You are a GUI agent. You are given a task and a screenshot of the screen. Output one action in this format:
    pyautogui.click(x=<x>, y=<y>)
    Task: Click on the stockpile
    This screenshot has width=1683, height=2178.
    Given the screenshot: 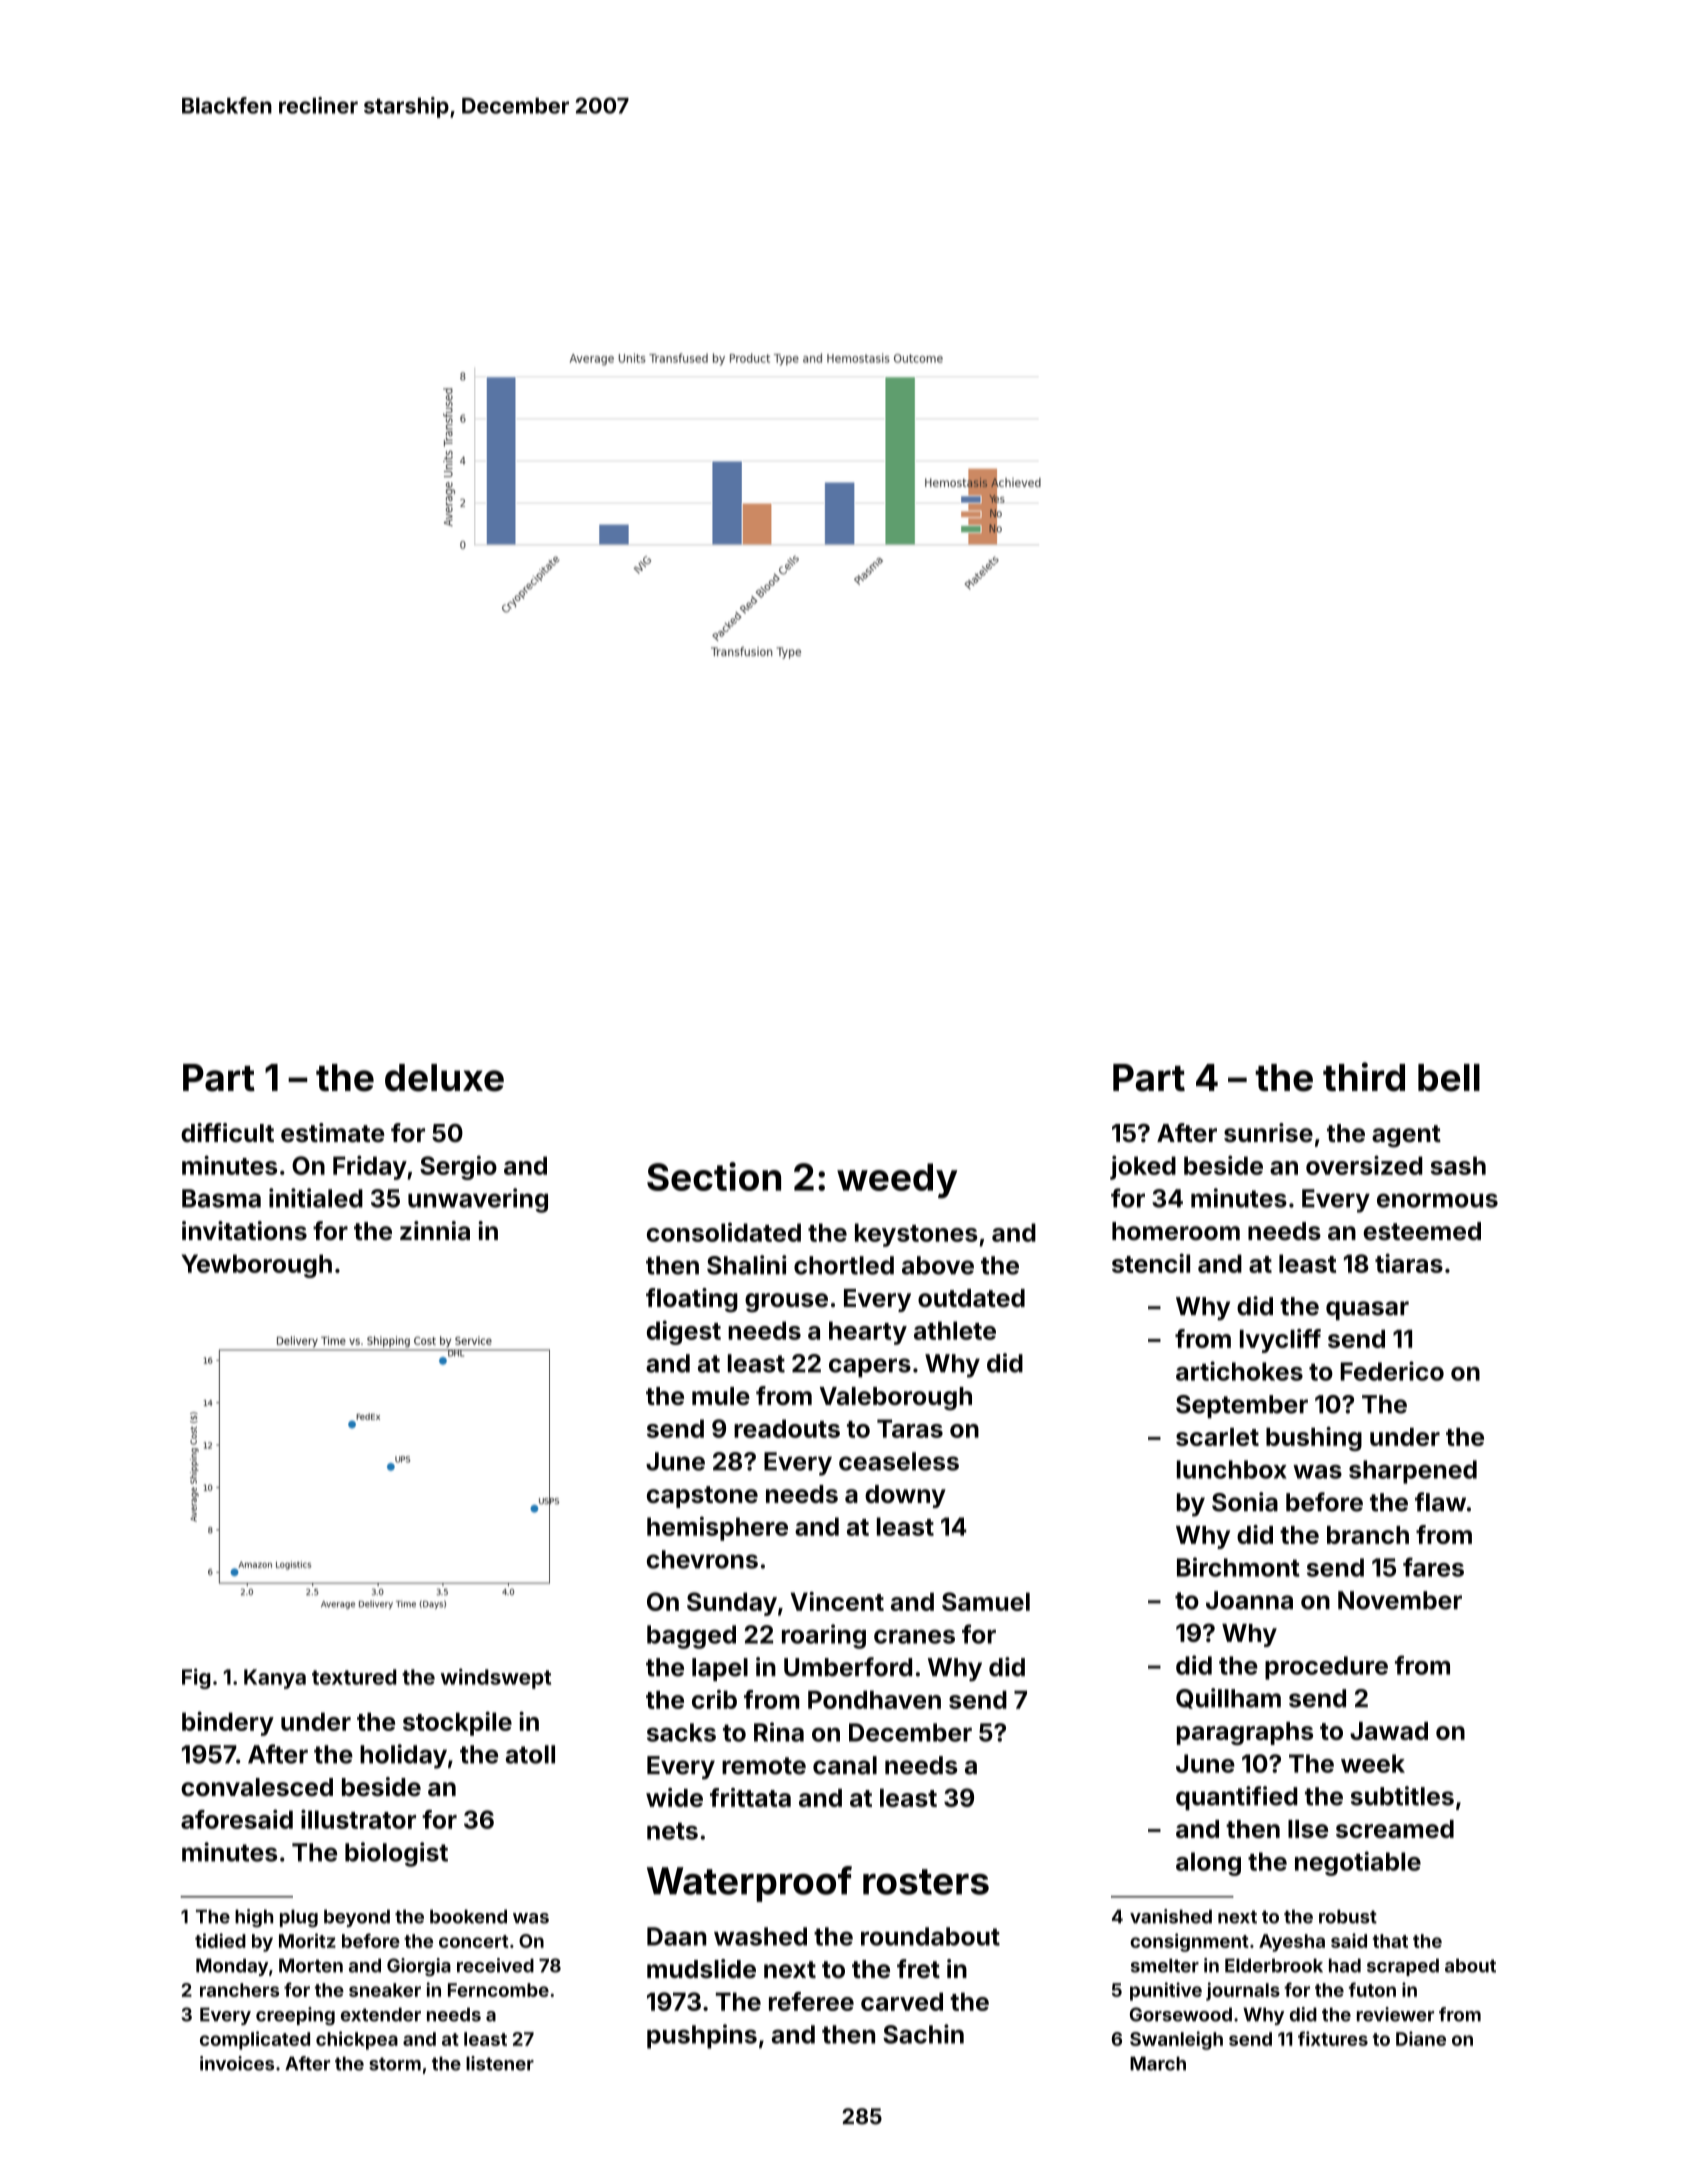 What is the action you would take?
    pyautogui.click(x=457, y=1723)
